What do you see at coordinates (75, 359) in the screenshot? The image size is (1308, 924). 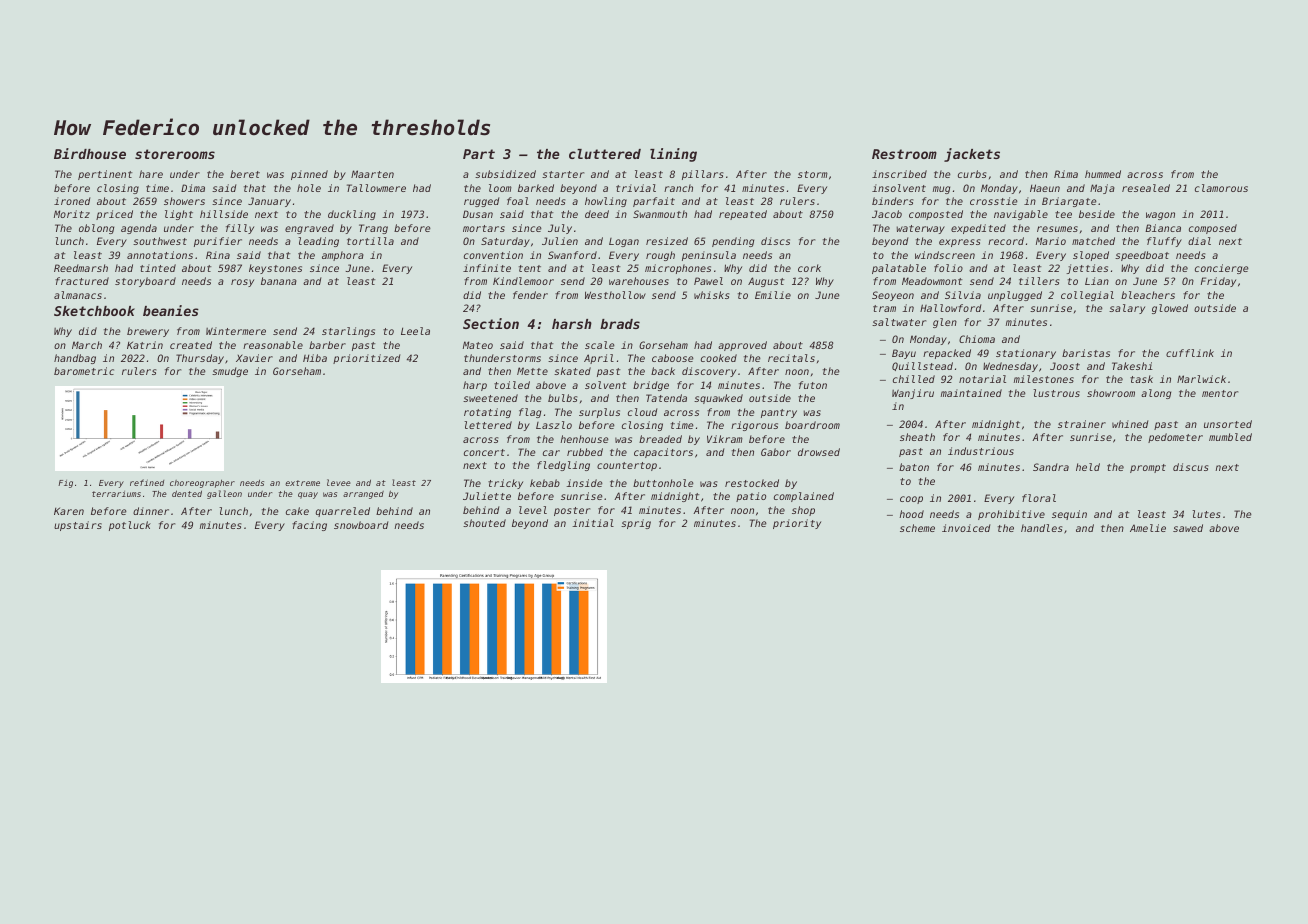 I see `handbag` at bounding box center [75, 359].
